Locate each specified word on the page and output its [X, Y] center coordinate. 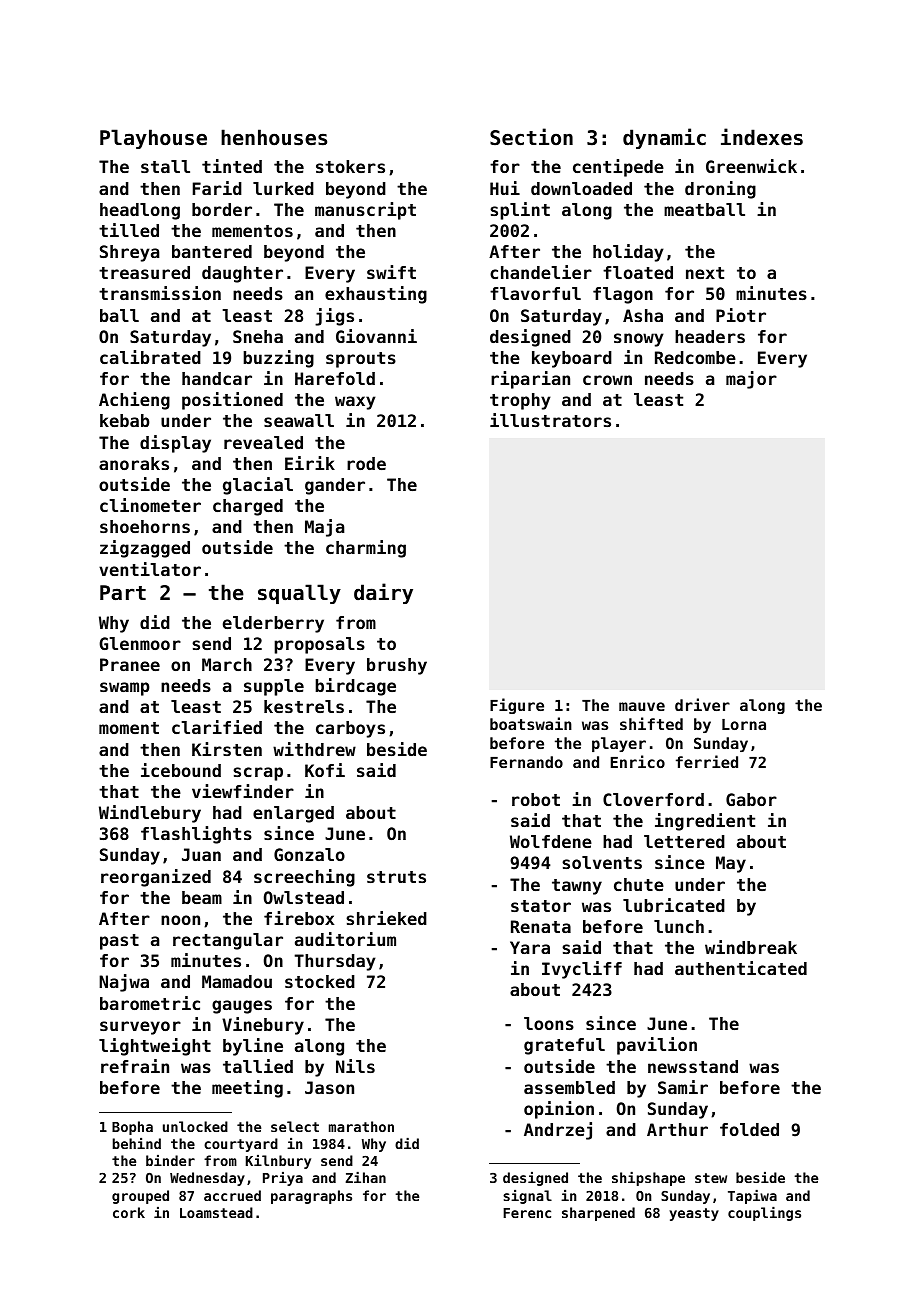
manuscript [365, 211]
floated [638, 272]
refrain [135, 1066]
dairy [383, 593]
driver [702, 704]
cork [129, 1212]
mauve [642, 706]
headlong [140, 211]
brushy [397, 666]
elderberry [273, 624]
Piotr [741, 315]
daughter [242, 274]
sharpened [598, 1214]
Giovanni [376, 336]
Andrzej [558, 1131]
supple [274, 687]
